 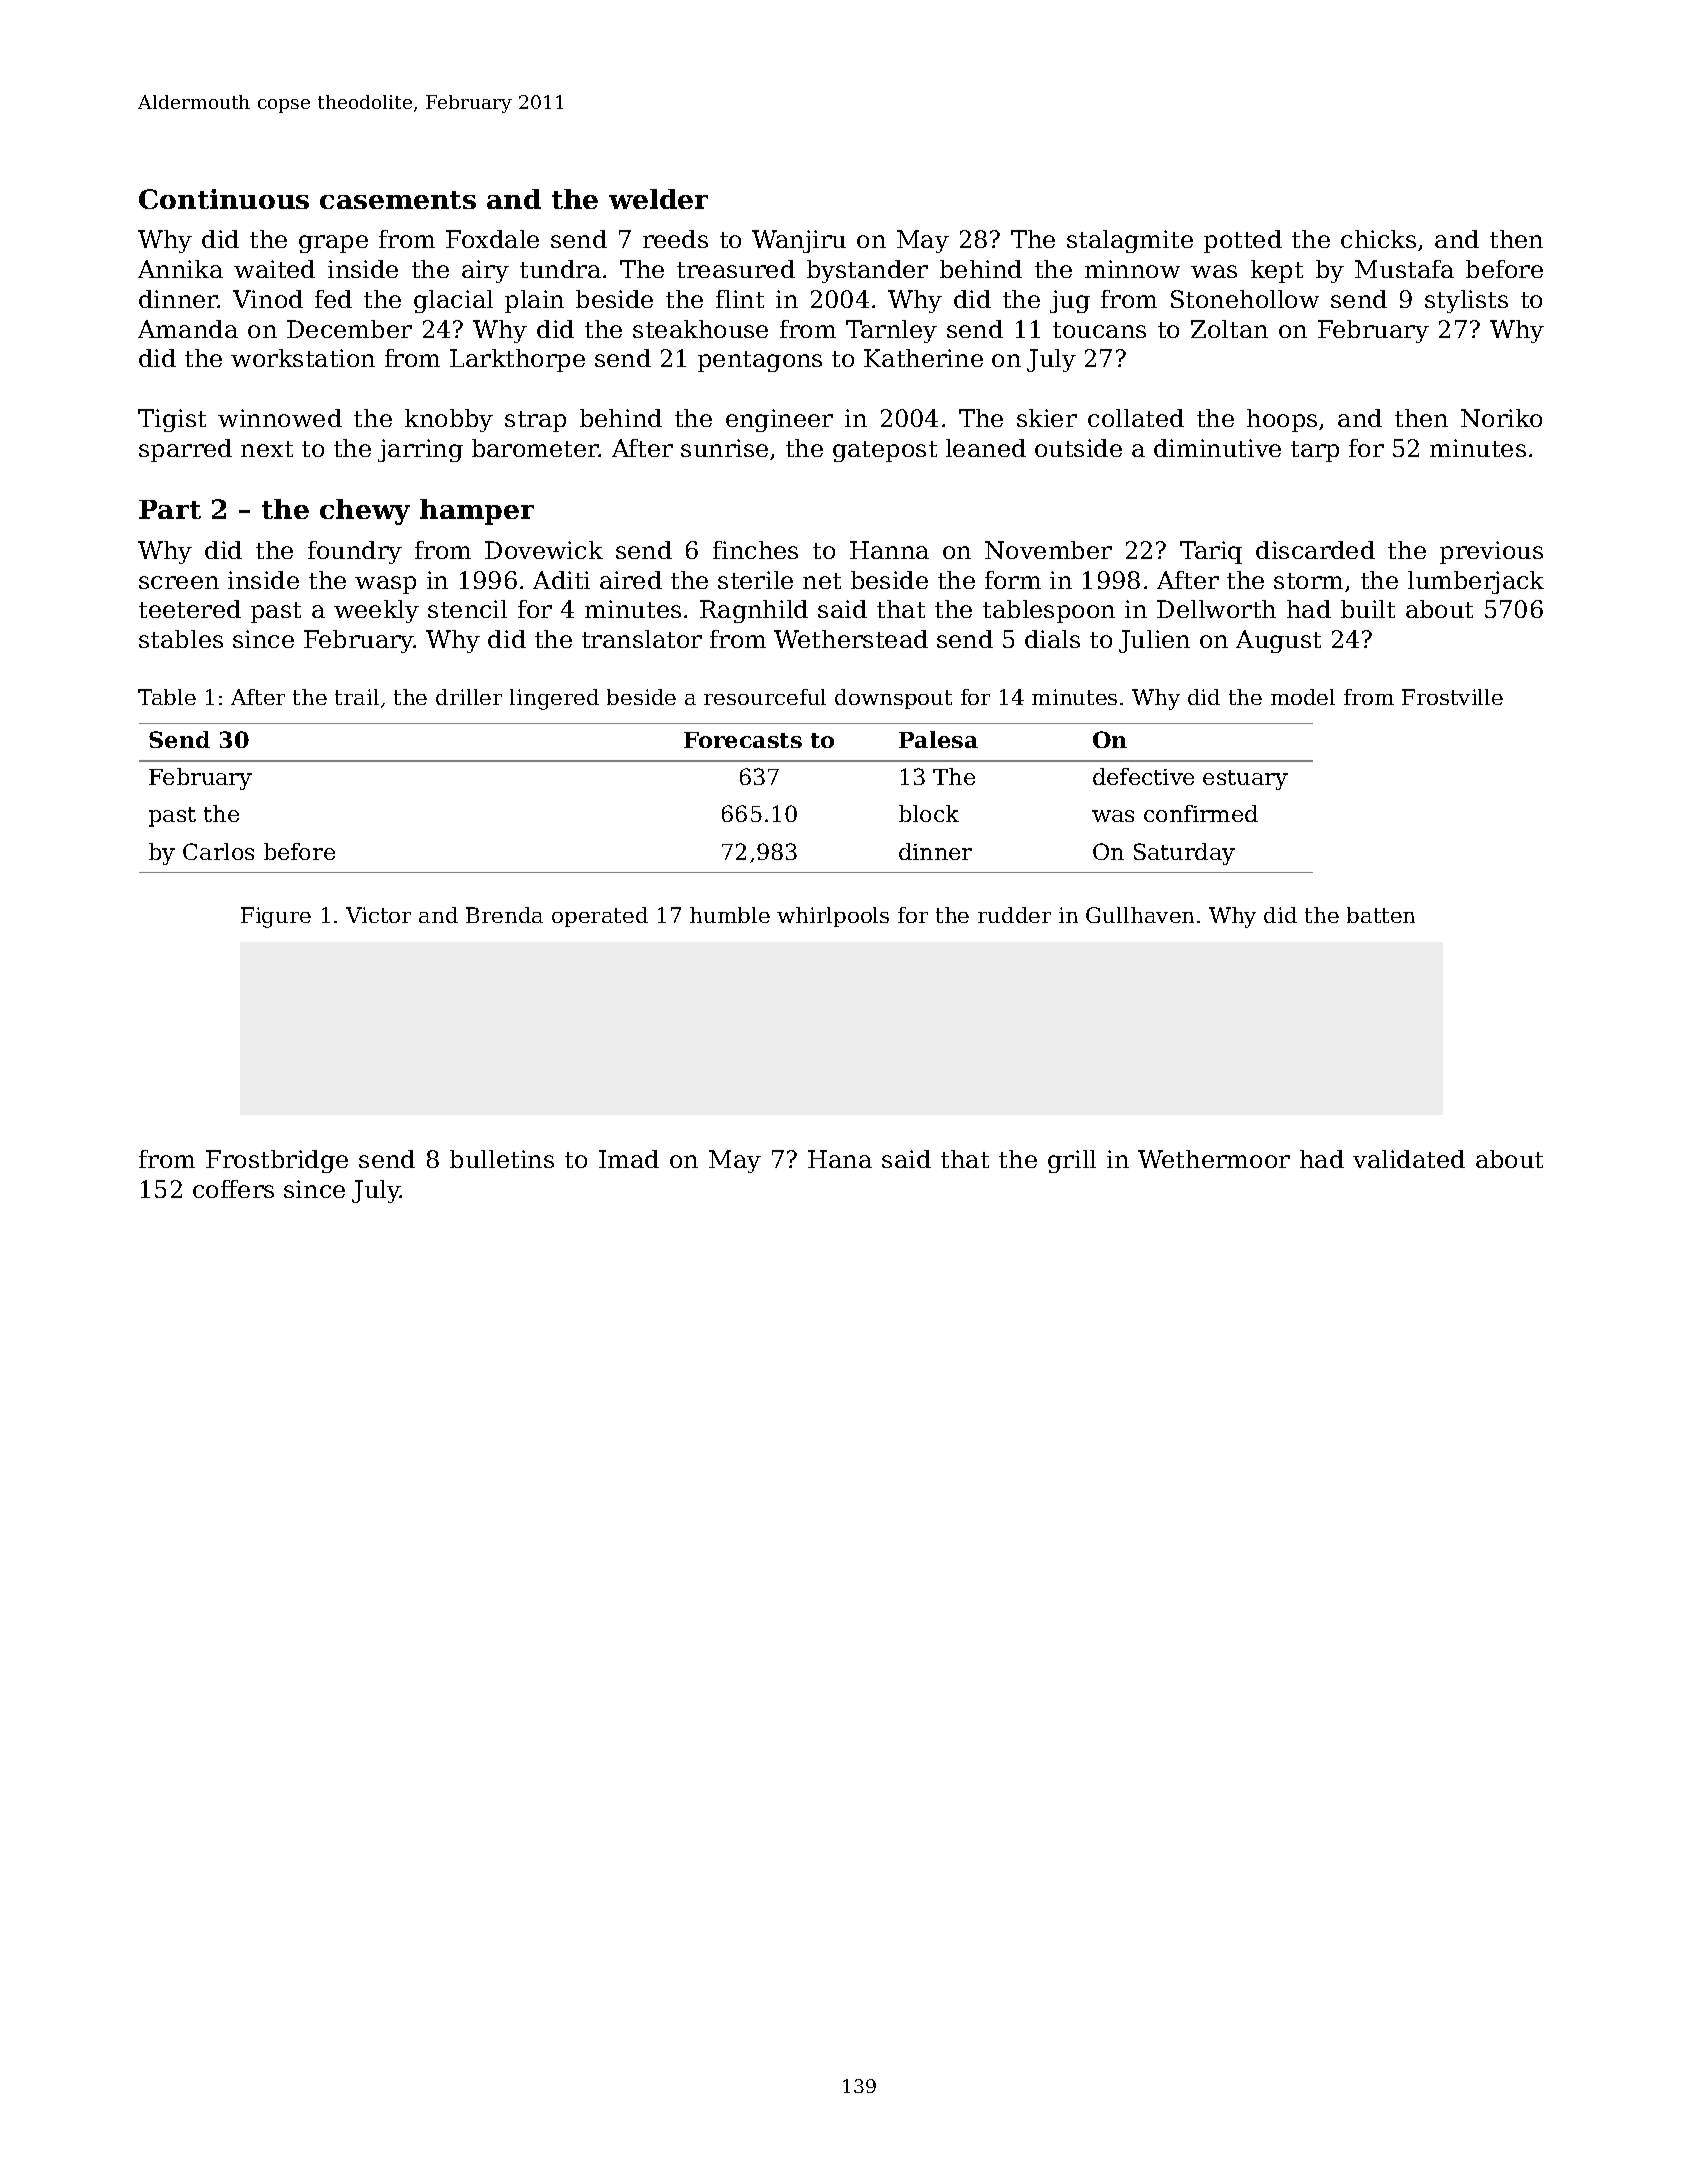 I want to click on Frostbridge, so click(x=277, y=1161).
